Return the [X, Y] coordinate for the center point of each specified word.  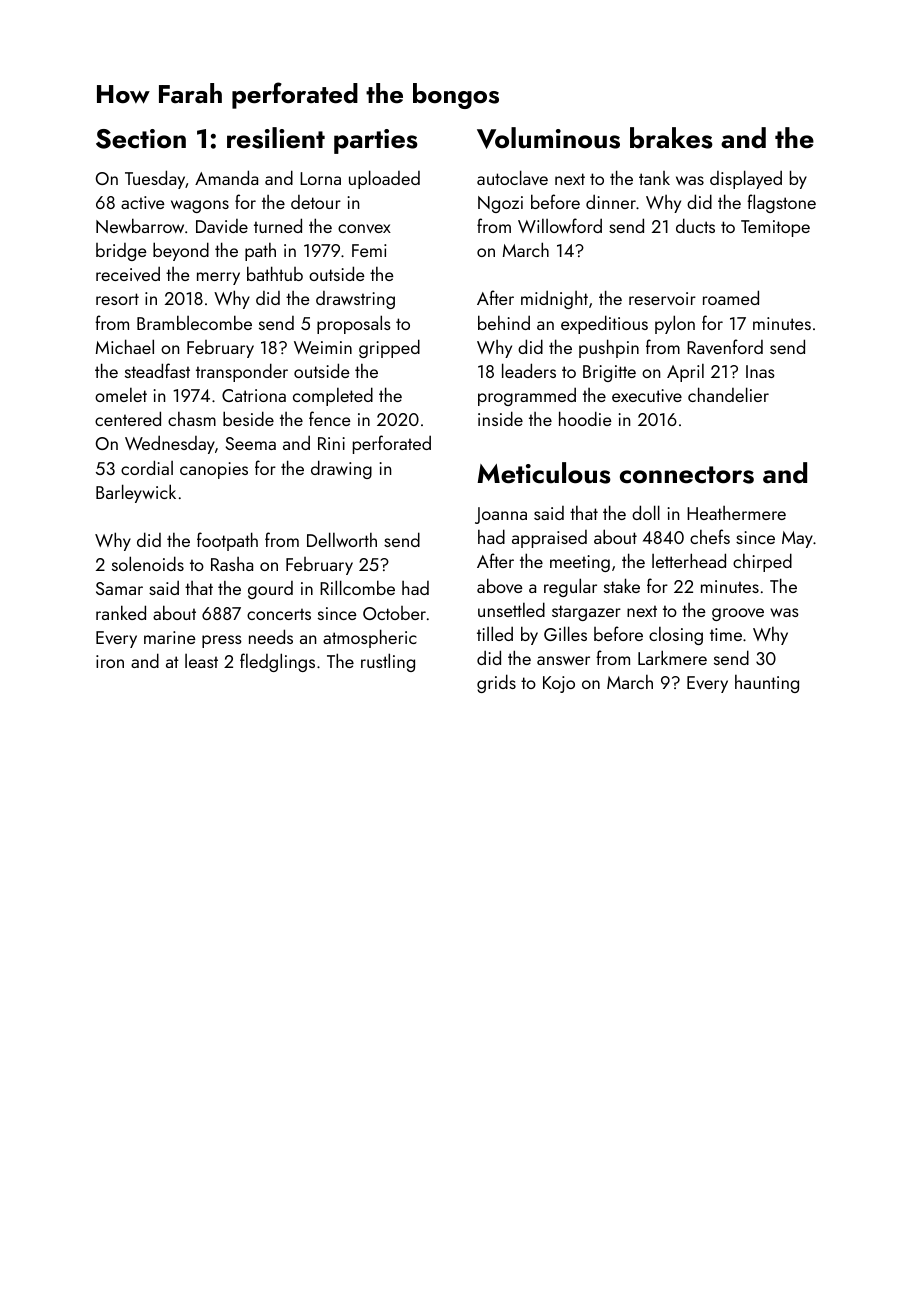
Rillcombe [357, 587]
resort [117, 299]
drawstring [355, 300]
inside [500, 418]
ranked [121, 612]
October [394, 613]
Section [141, 139]
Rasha [232, 564]
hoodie [585, 418]
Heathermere [736, 513]
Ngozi [500, 204]
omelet [121, 394]
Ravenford [725, 346]
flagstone [781, 203]
